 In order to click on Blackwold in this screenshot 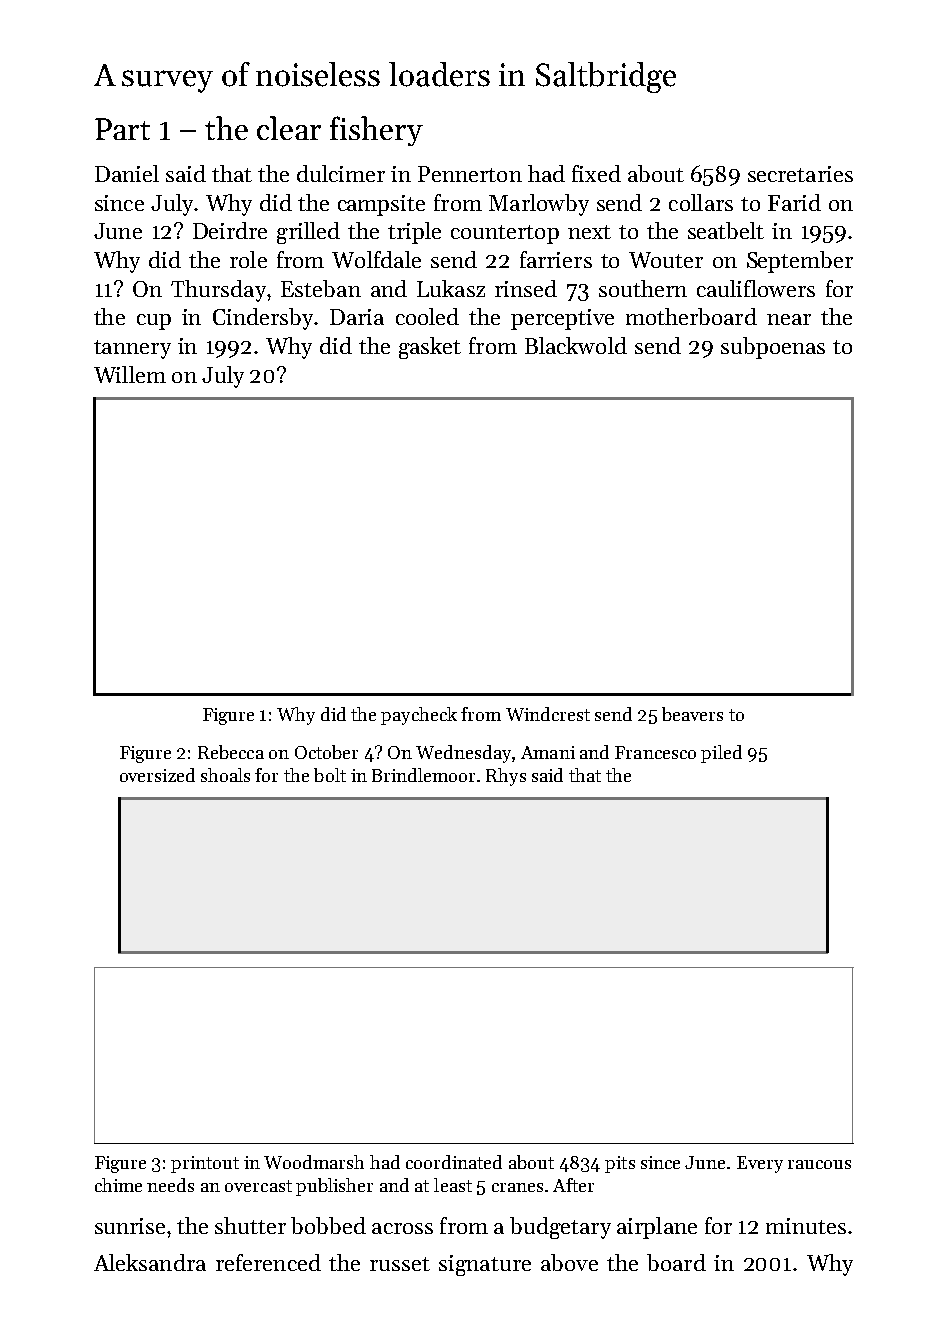, I will do `click(576, 345)`.
